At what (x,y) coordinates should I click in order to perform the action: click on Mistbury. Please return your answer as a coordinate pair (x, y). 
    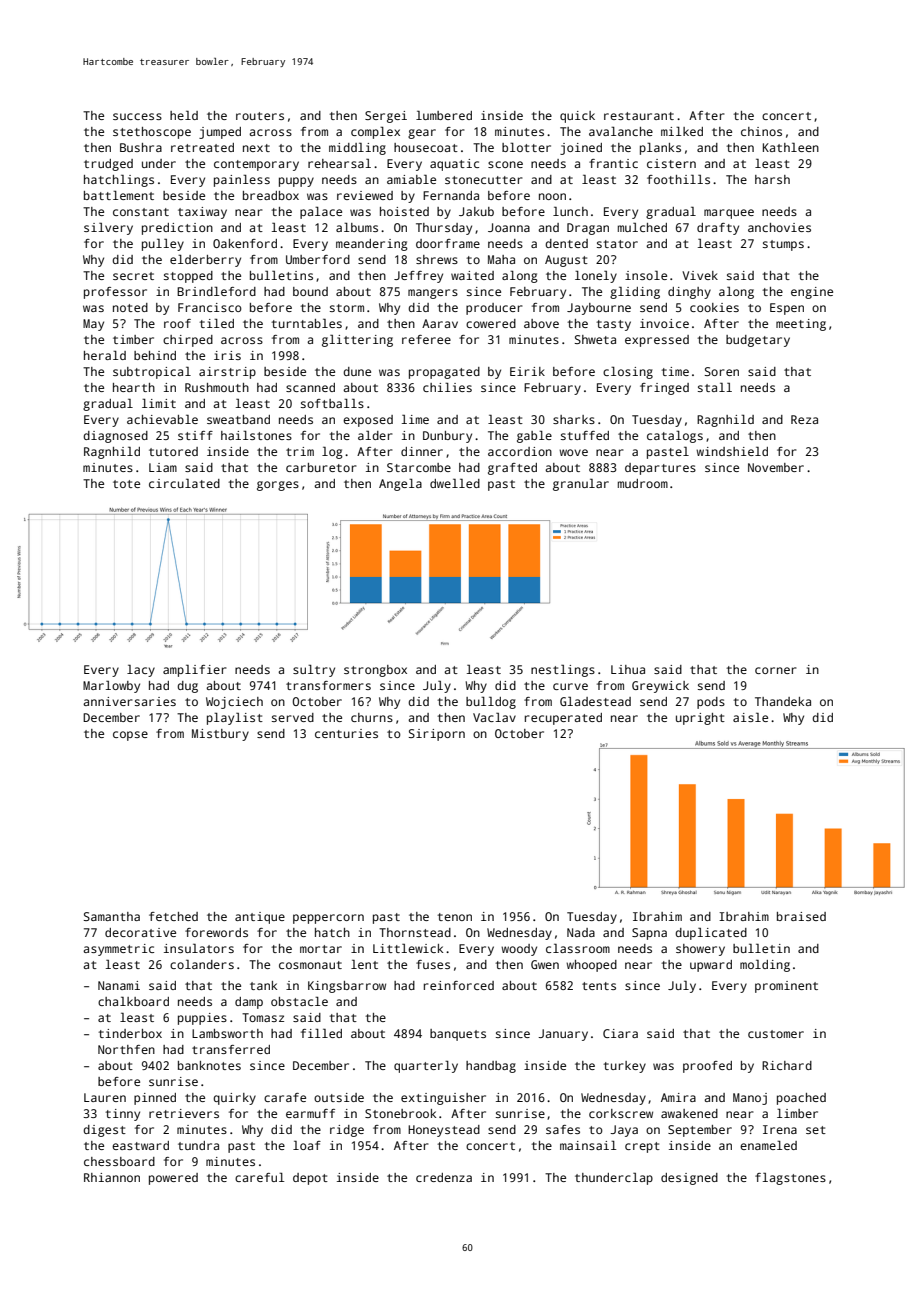
    Looking at the image, I should click on (220, 735).
